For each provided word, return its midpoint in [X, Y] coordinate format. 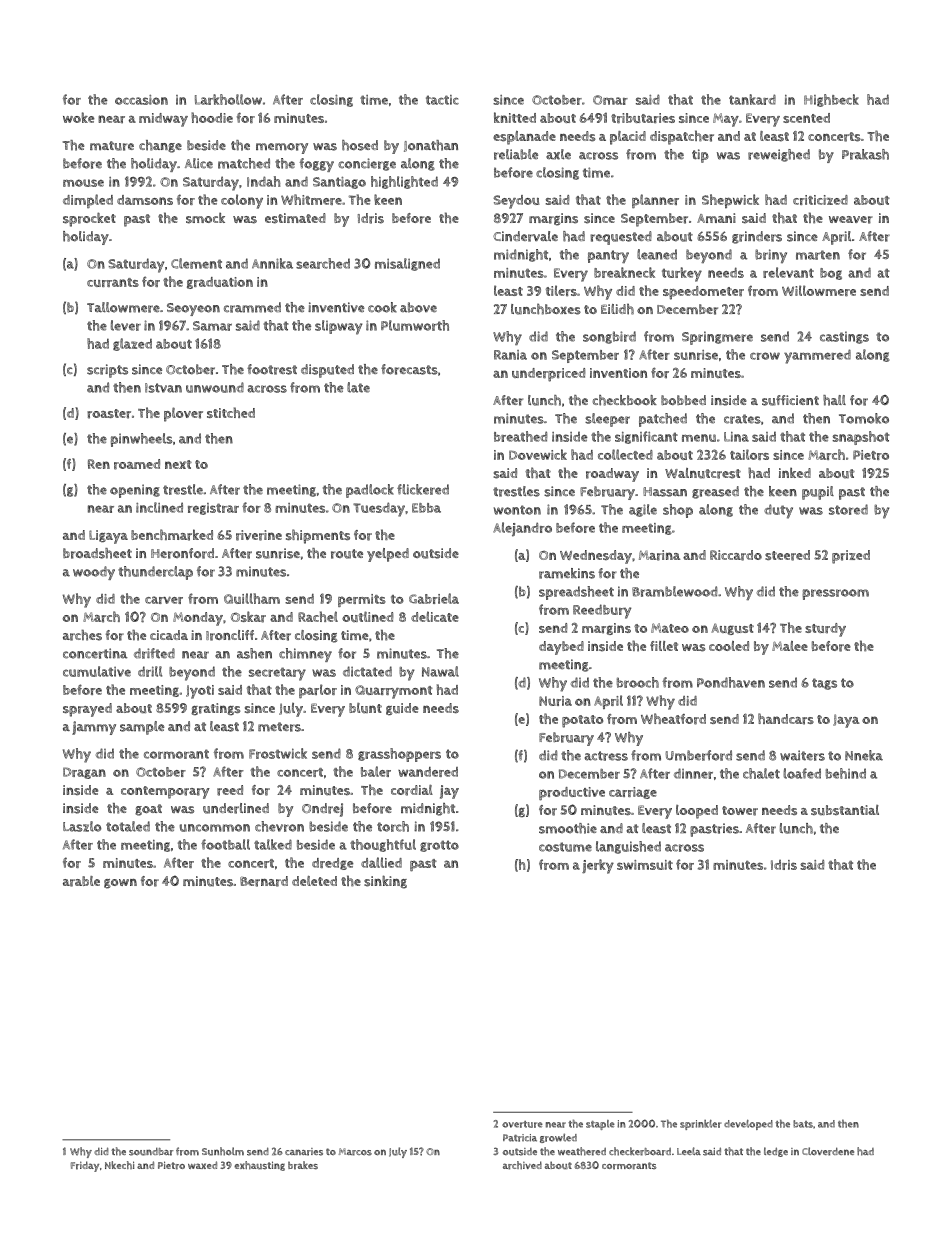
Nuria [555, 701]
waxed [202, 1165]
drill [150, 671]
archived [522, 1165]
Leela [689, 1151]
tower [740, 811]
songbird [609, 337]
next [178, 464]
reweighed [779, 155]
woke [78, 117]
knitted [515, 117]
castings [844, 337]
